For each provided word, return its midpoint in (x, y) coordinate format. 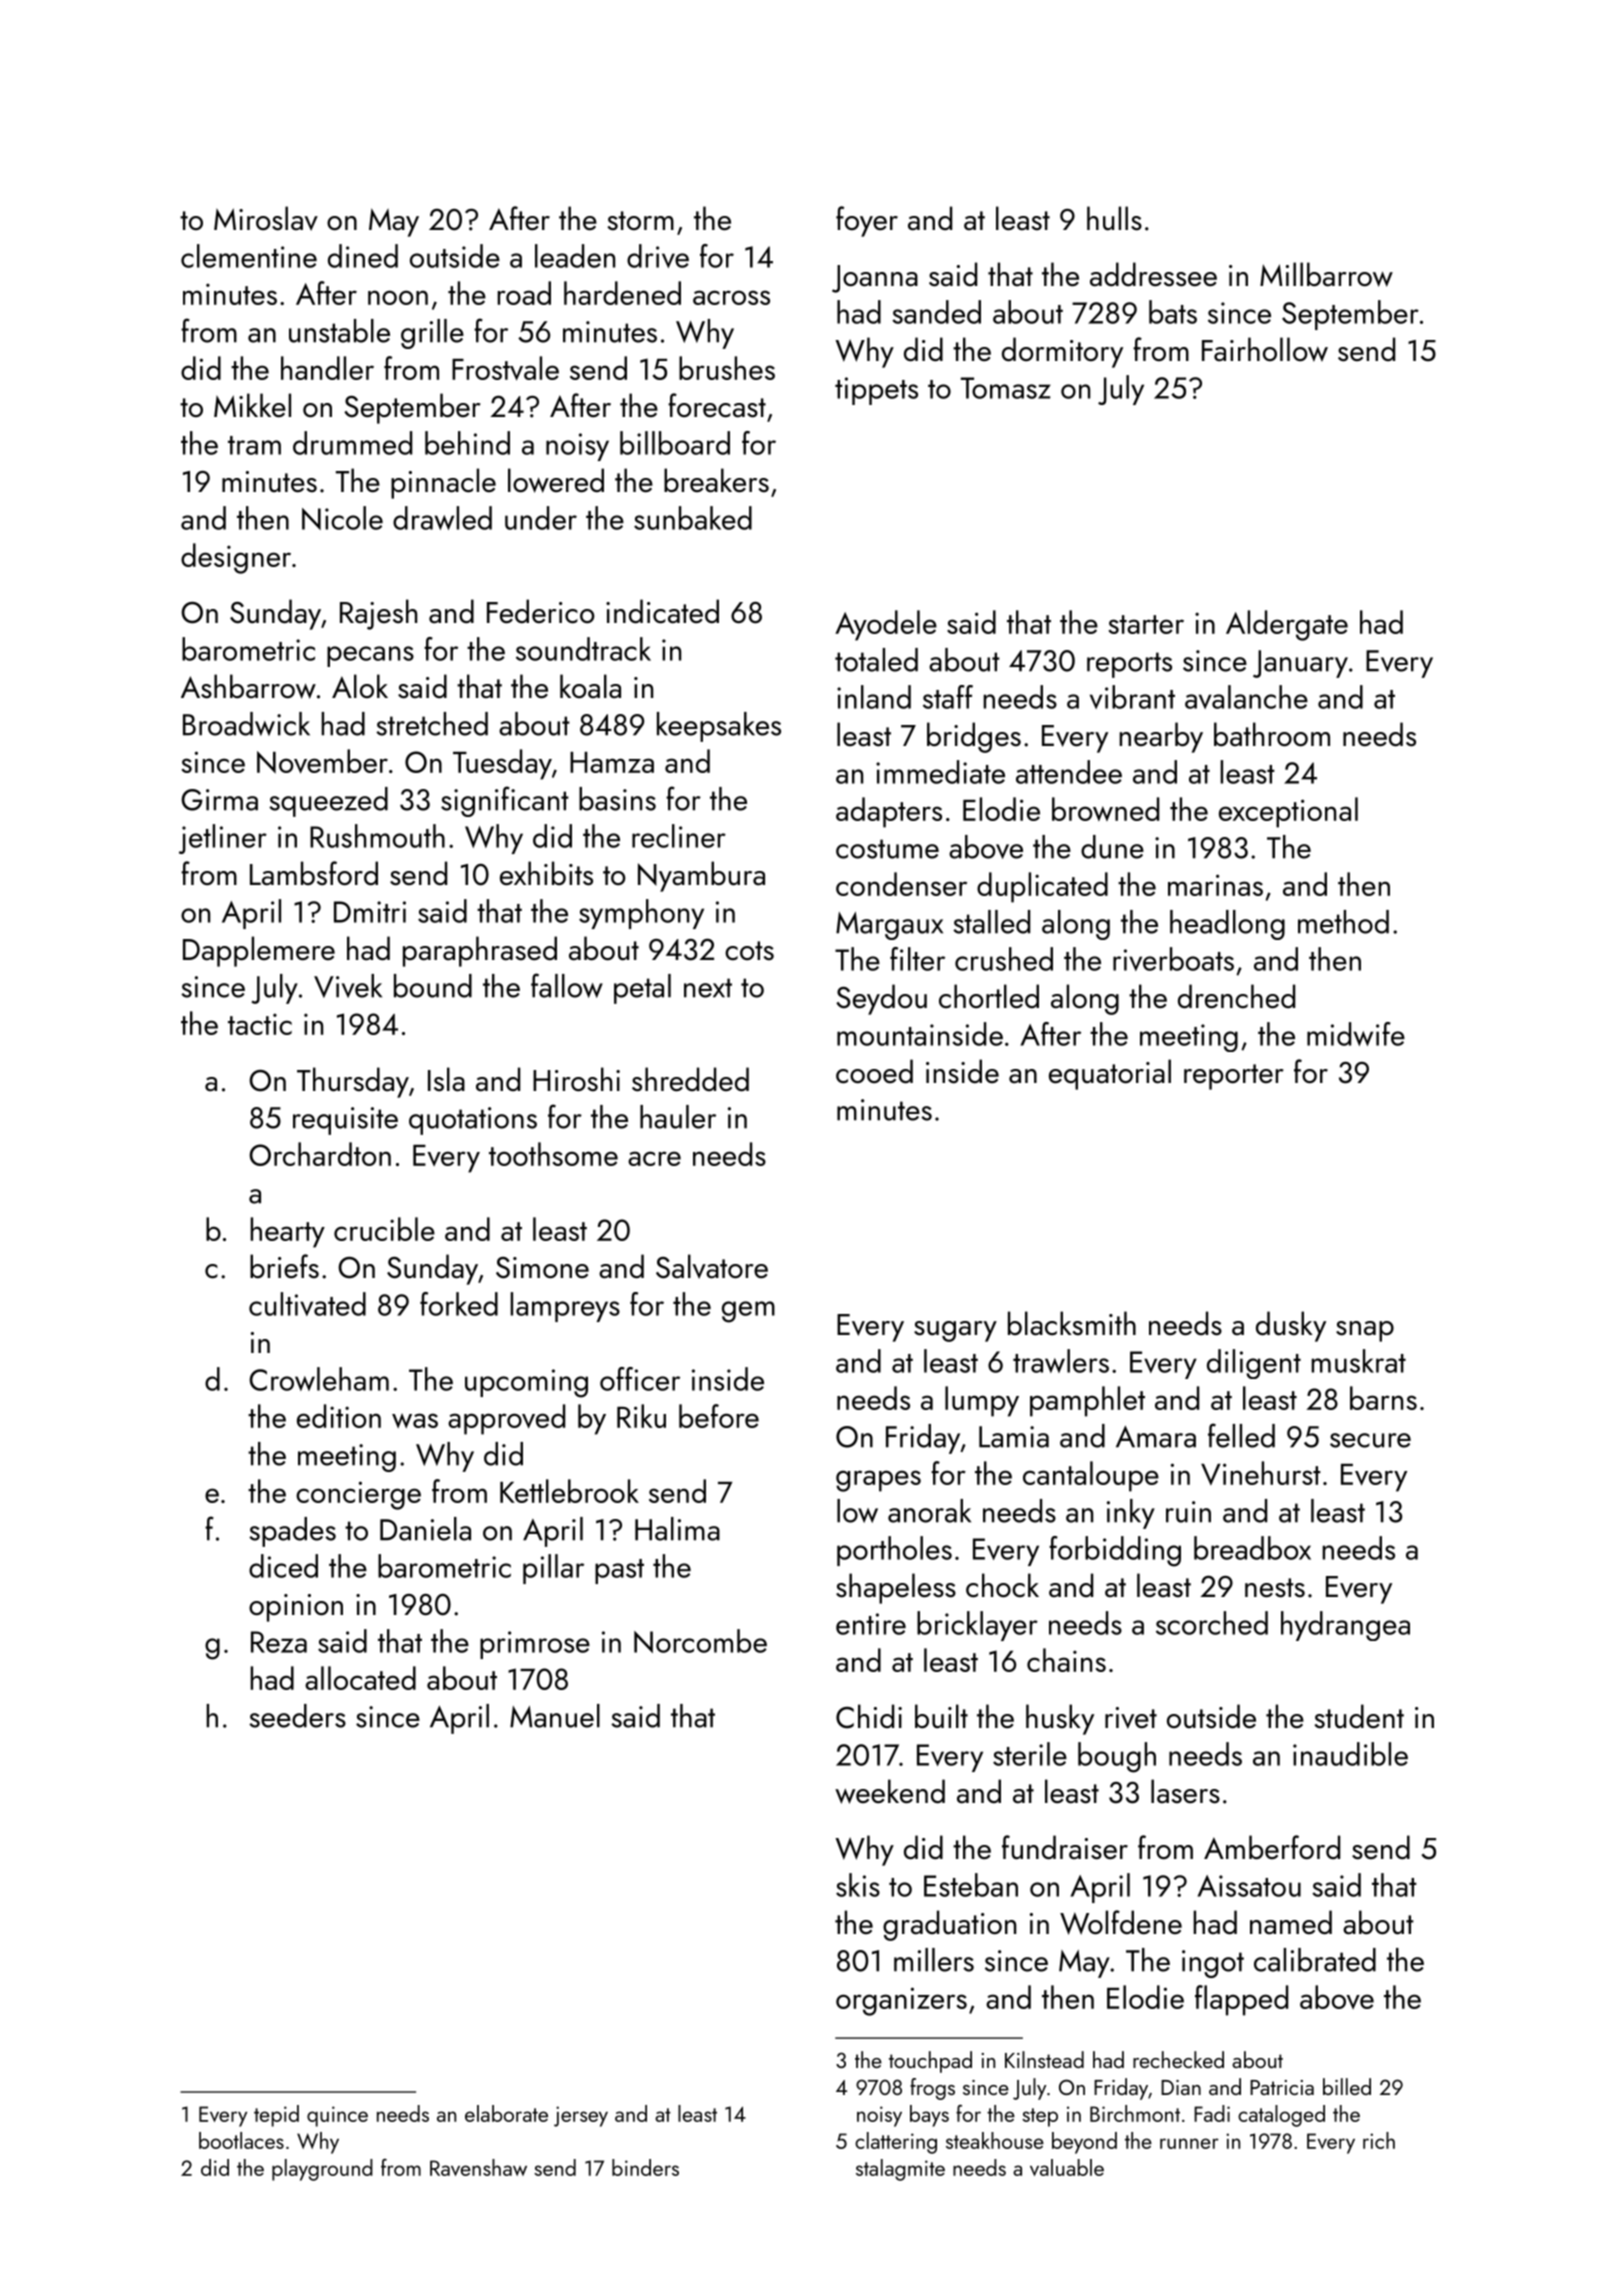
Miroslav (266, 218)
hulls (1114, 218)
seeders (297, 1716)
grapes (878, 1481)
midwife (1356, 1034)
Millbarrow (1326, 274)
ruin (1188, 1512)
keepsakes (719, 727)
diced (283, 1566)
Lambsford (314, 873)
